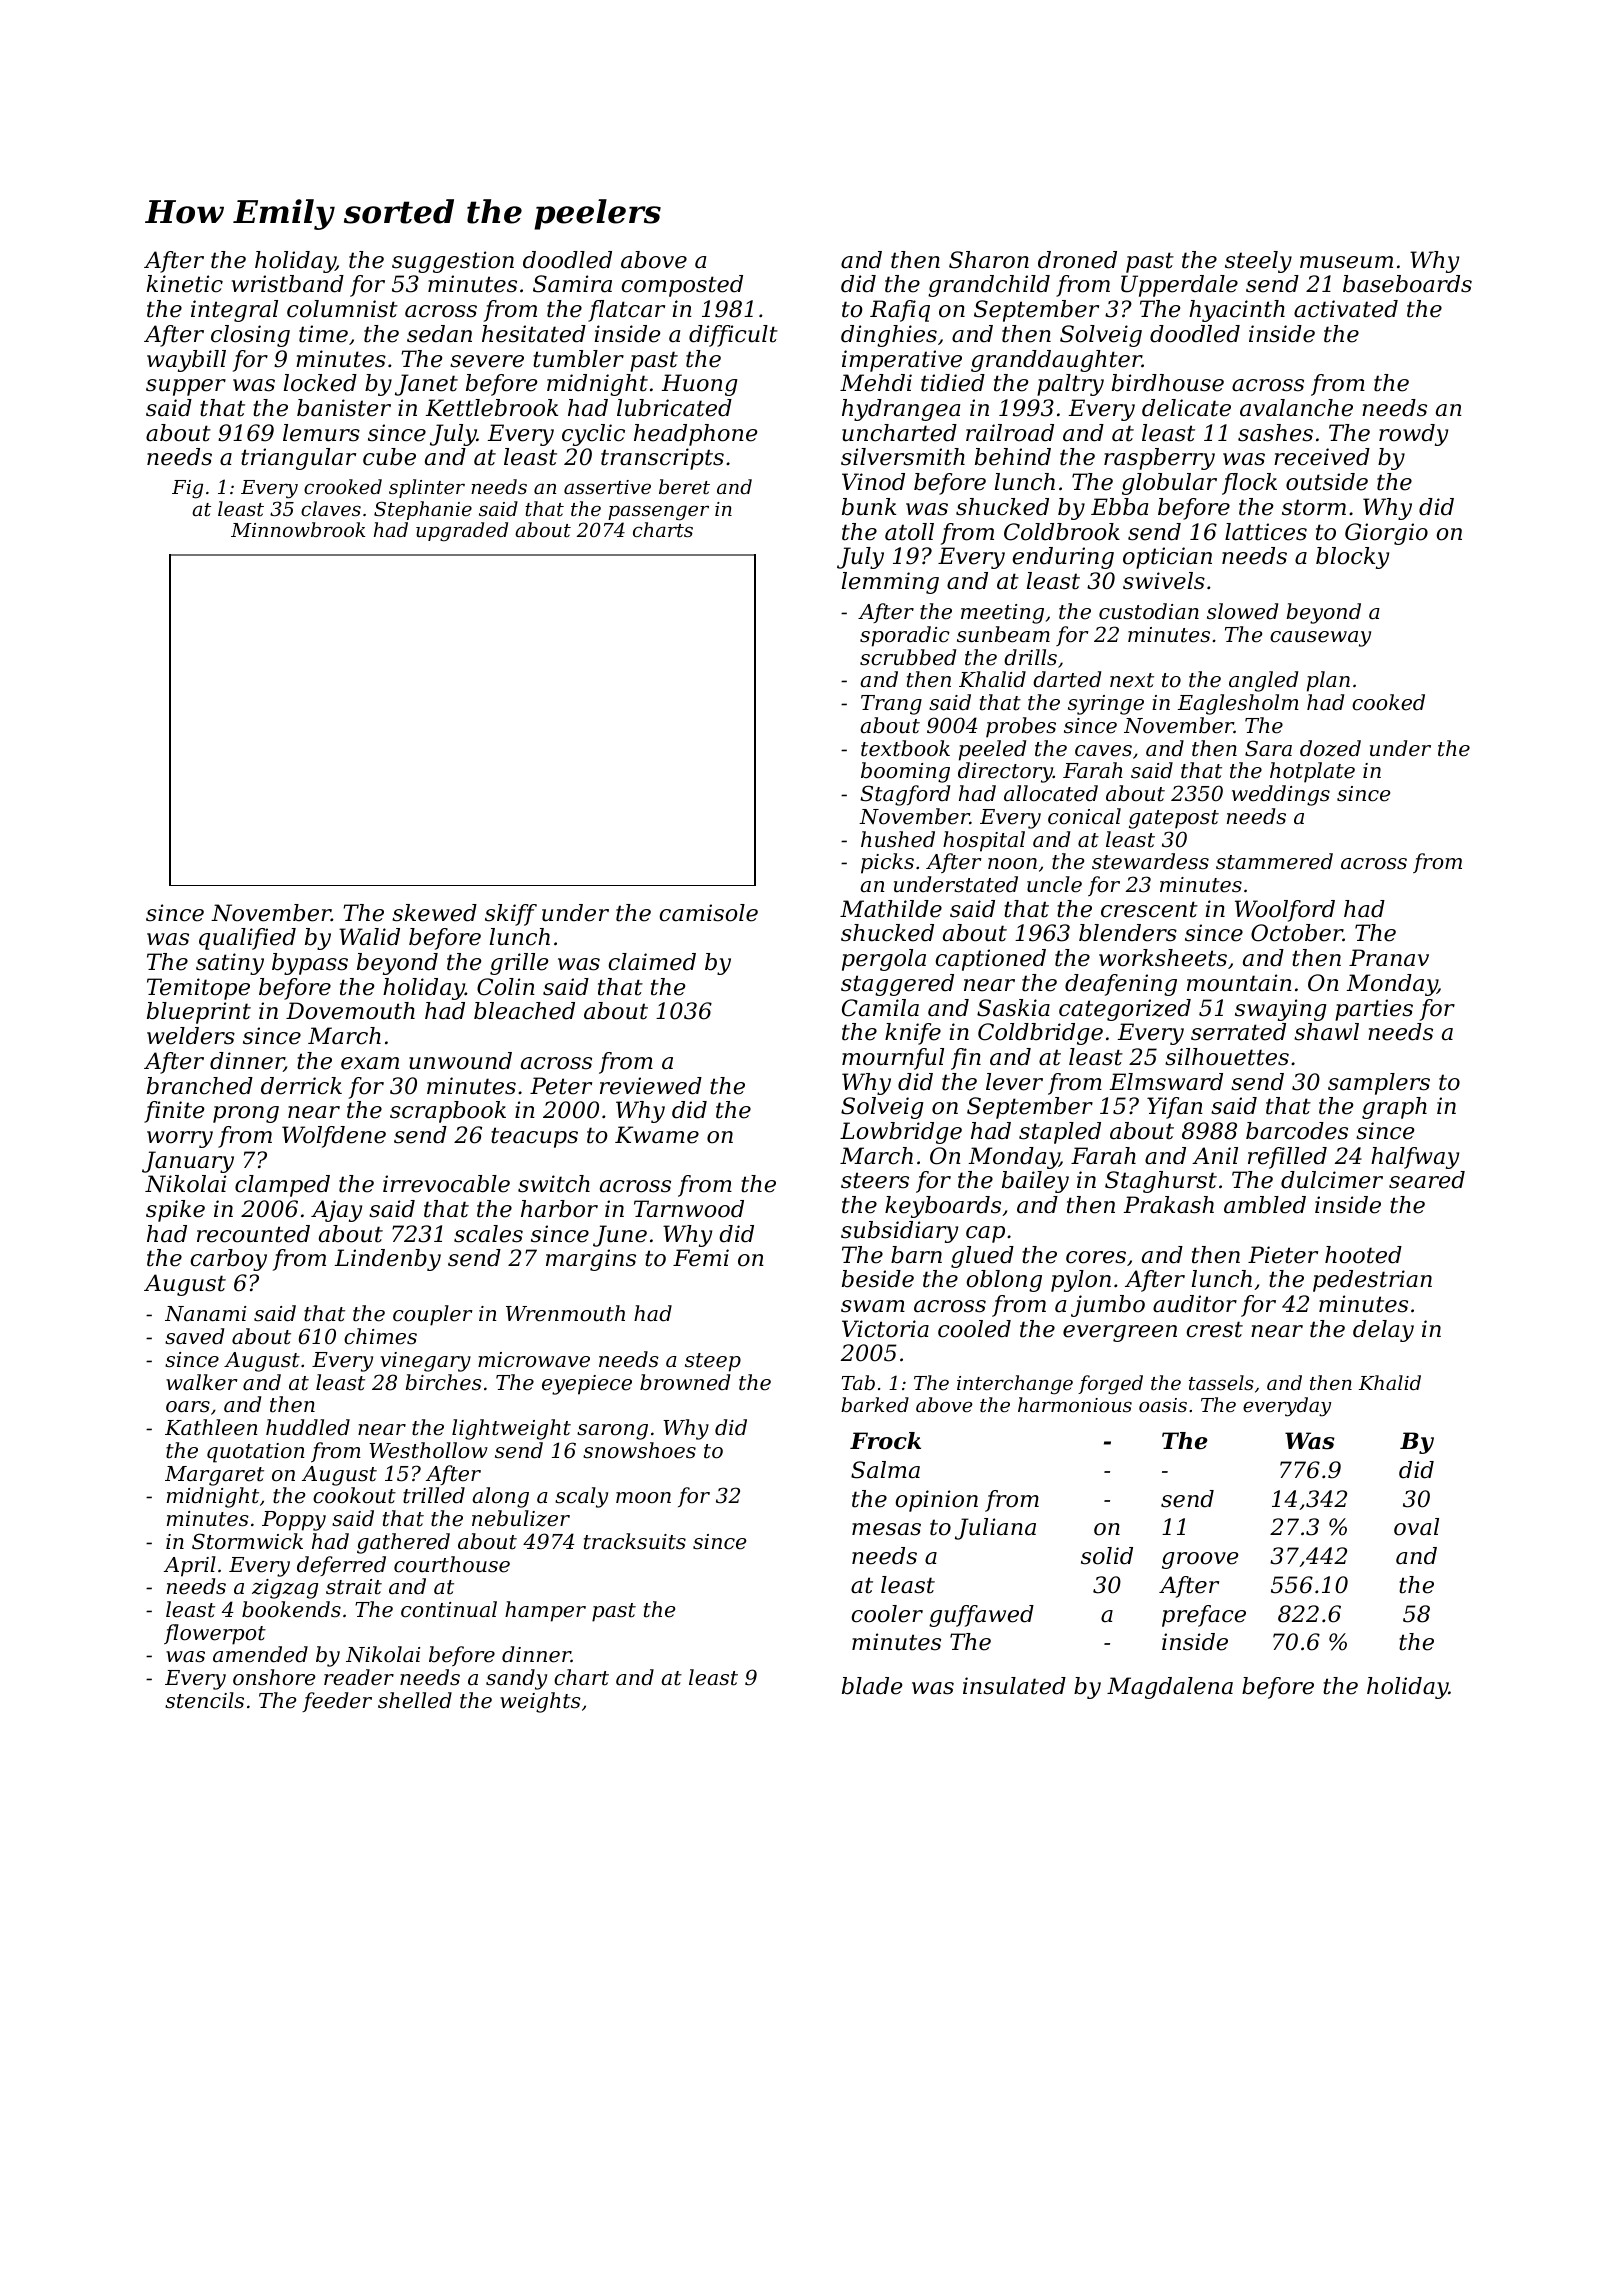 This document has width=1620, height=2292. What do you see at coordinates (913, 1034) in the document?
I see `knife` at bounding box center [913, 1034].
